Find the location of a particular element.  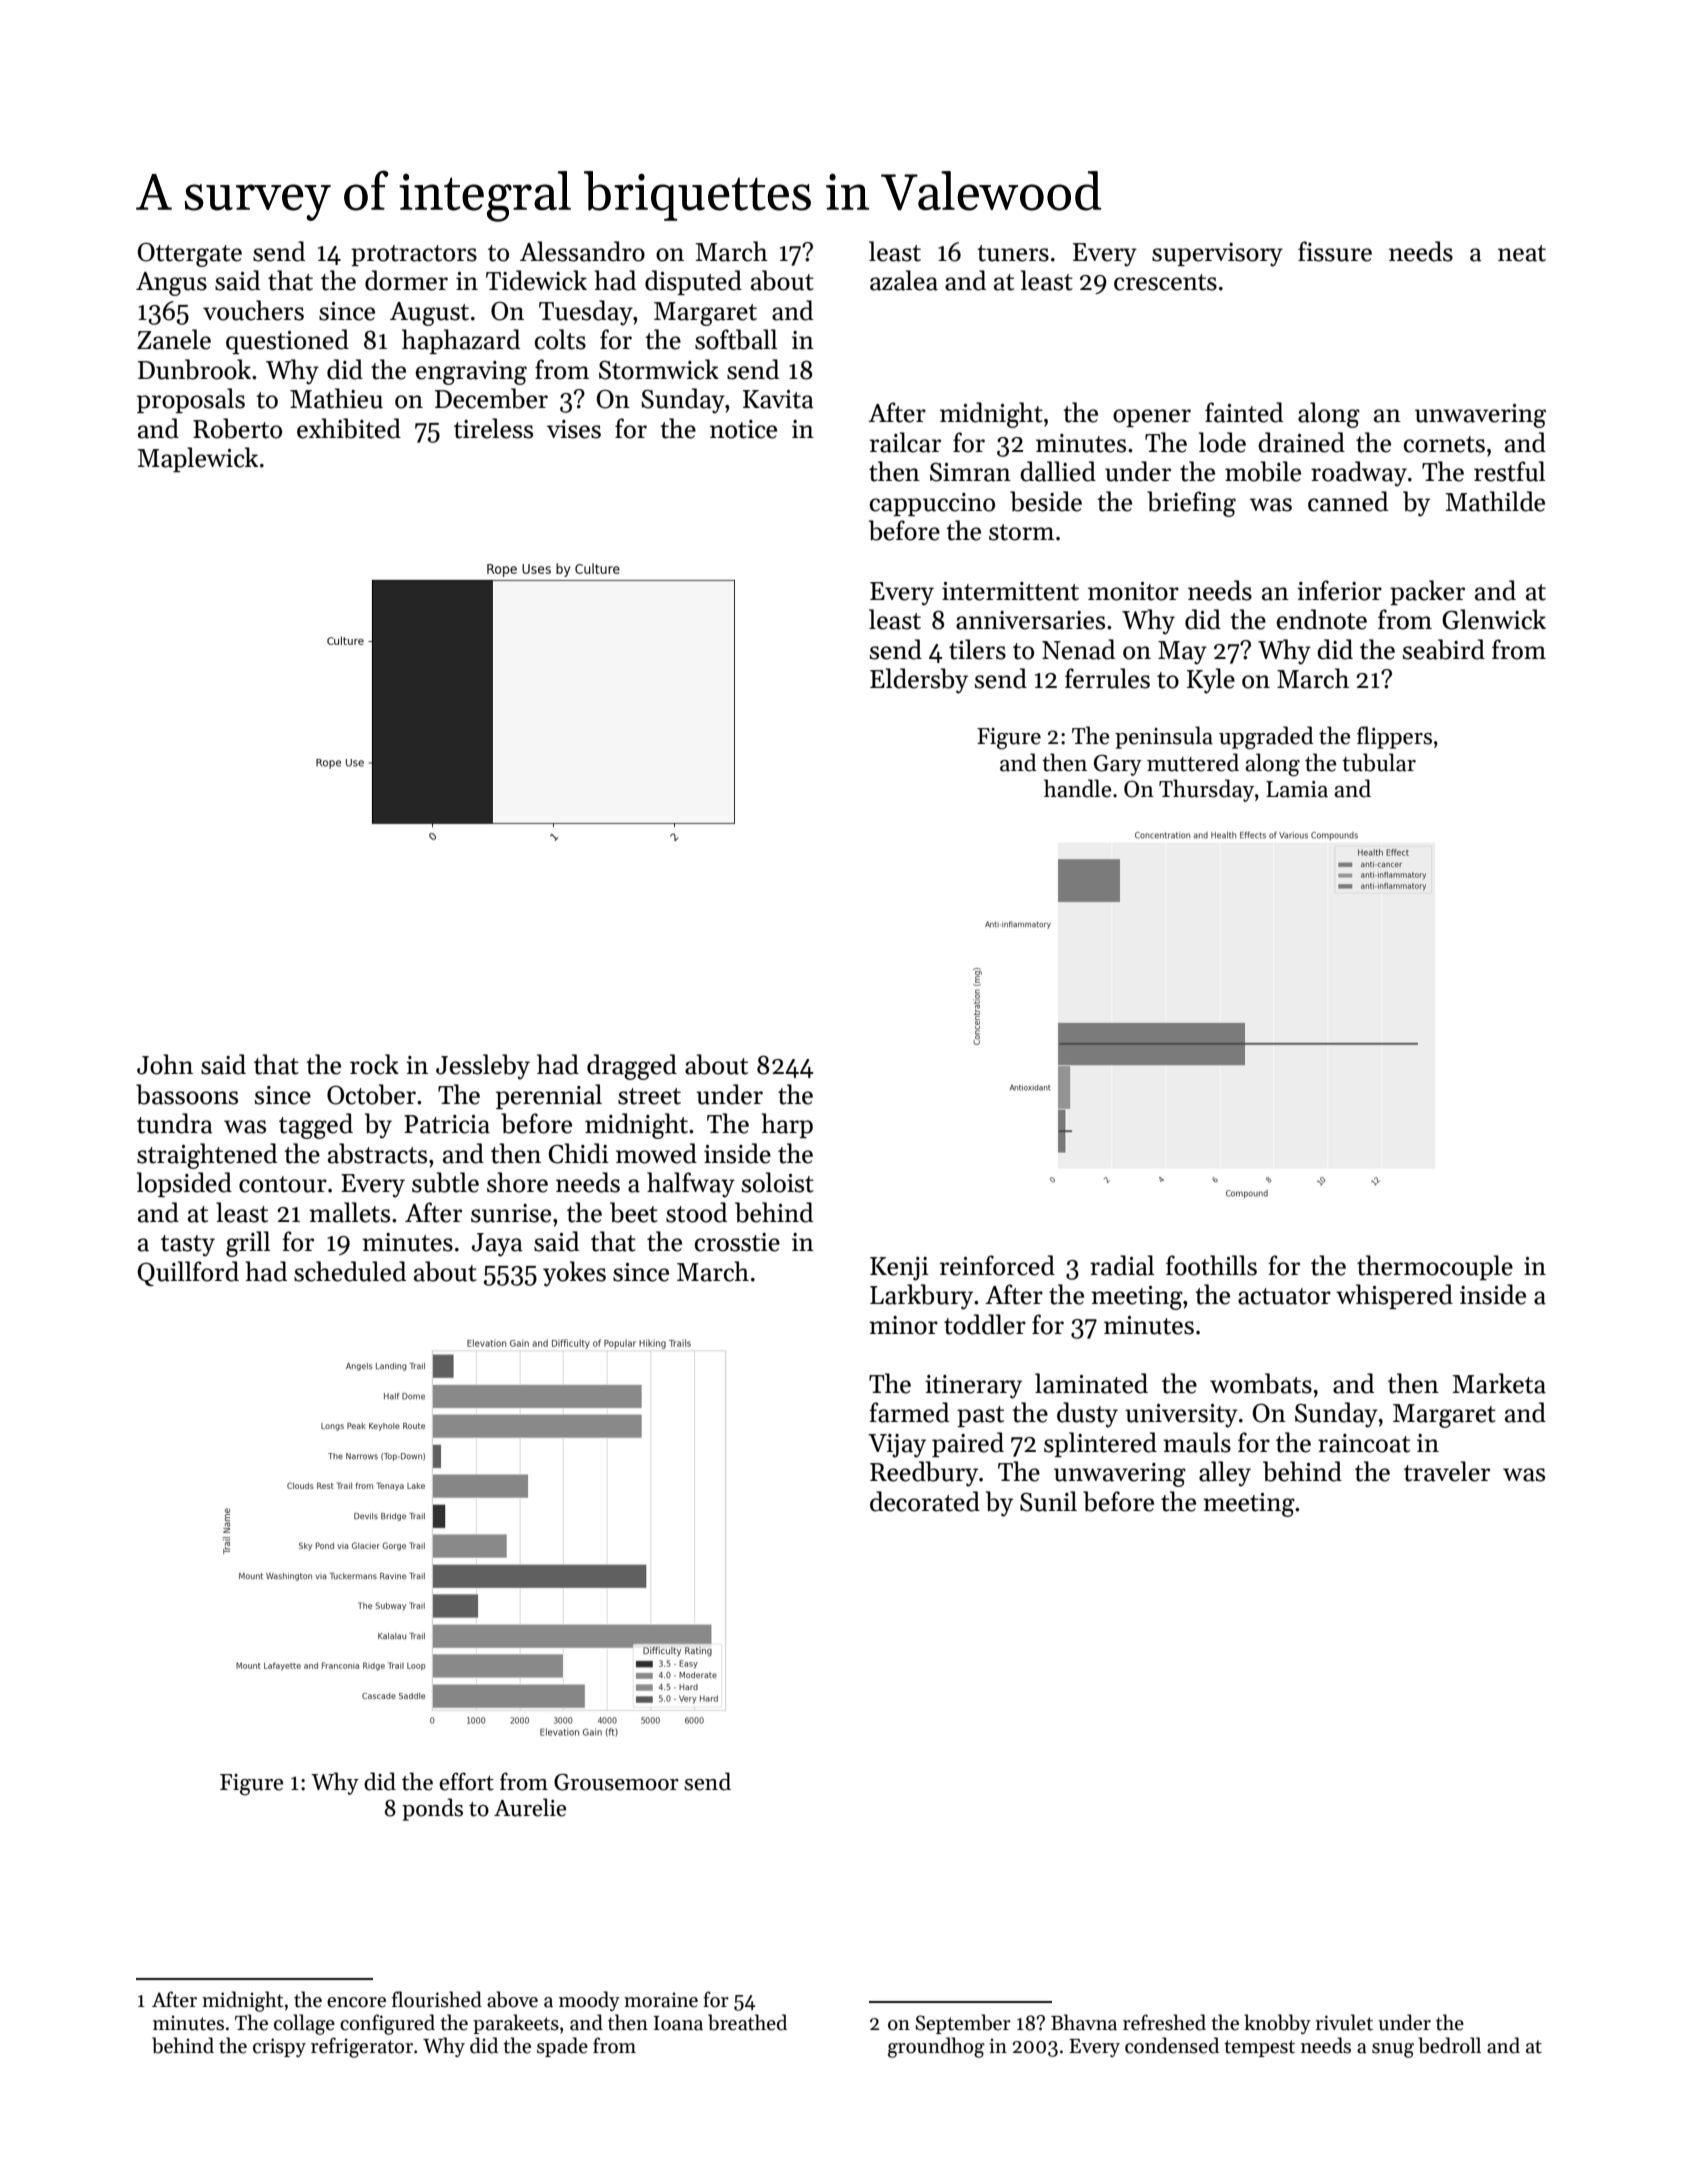

protractors is located at coordinates (414, 255).
